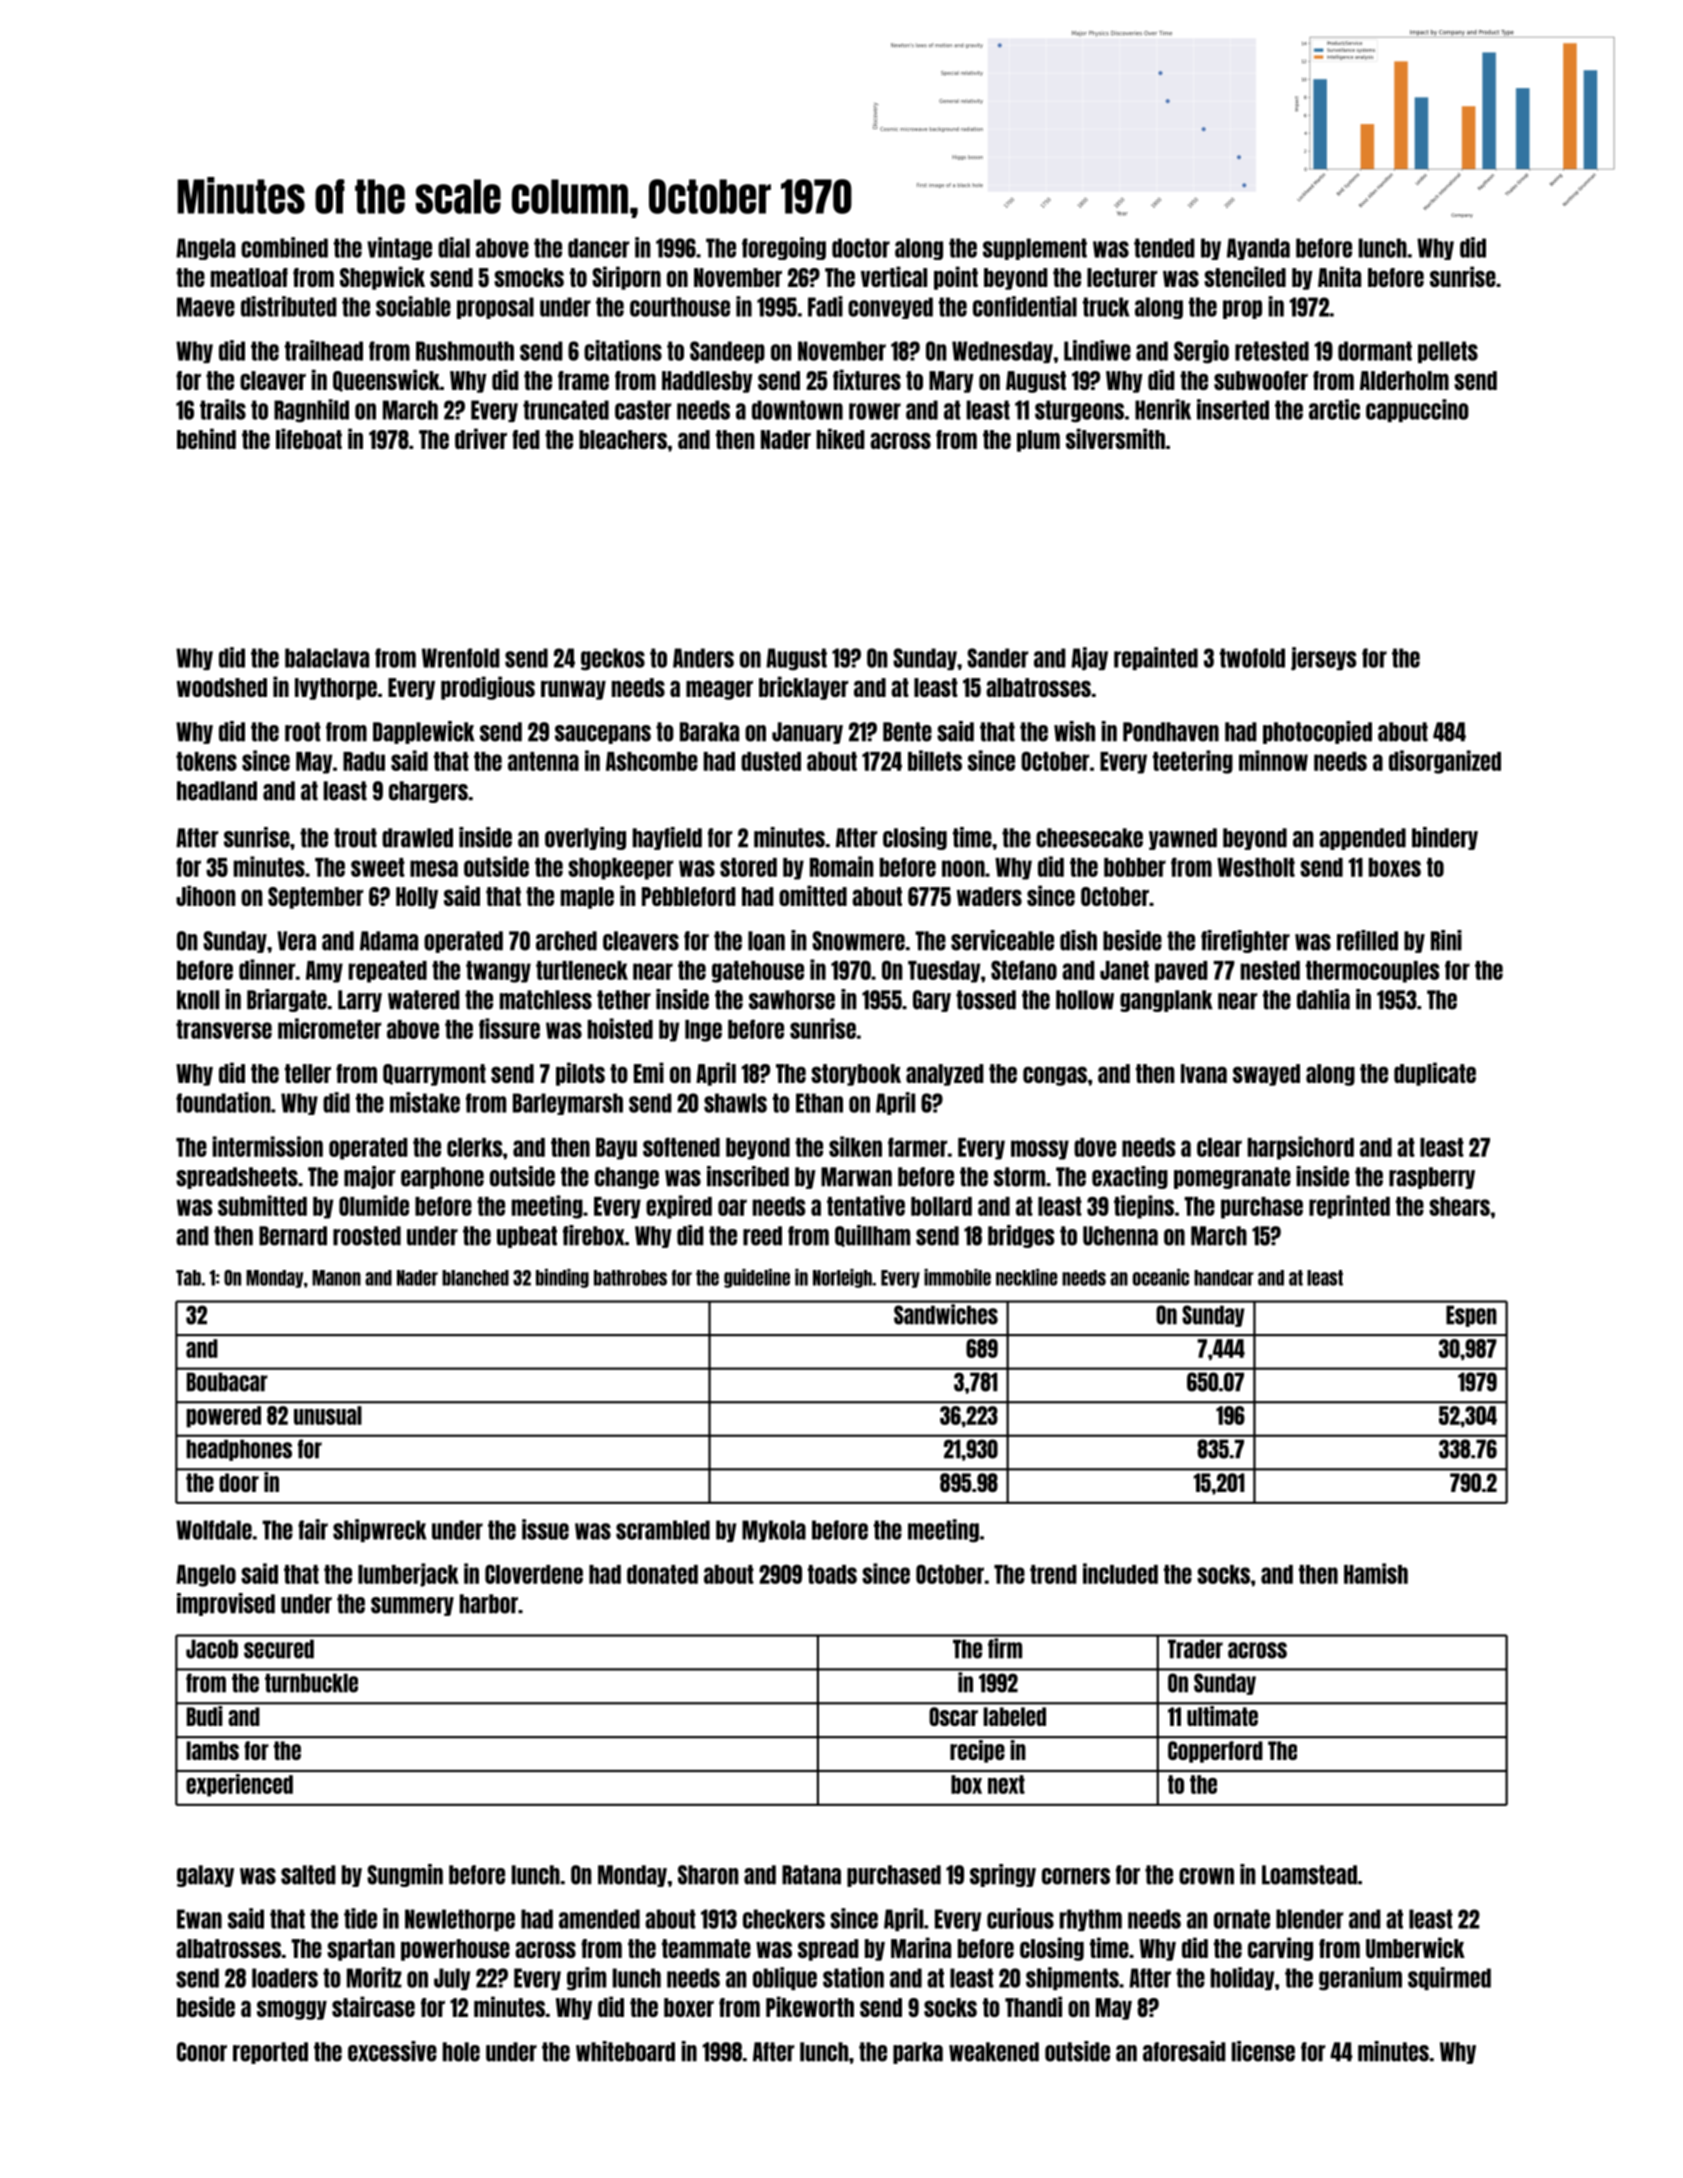 The width and height of the document is (1683, 2178). Describe the element at coordinates (455, 1950) in the document. I see `powerhouse` at that location.
